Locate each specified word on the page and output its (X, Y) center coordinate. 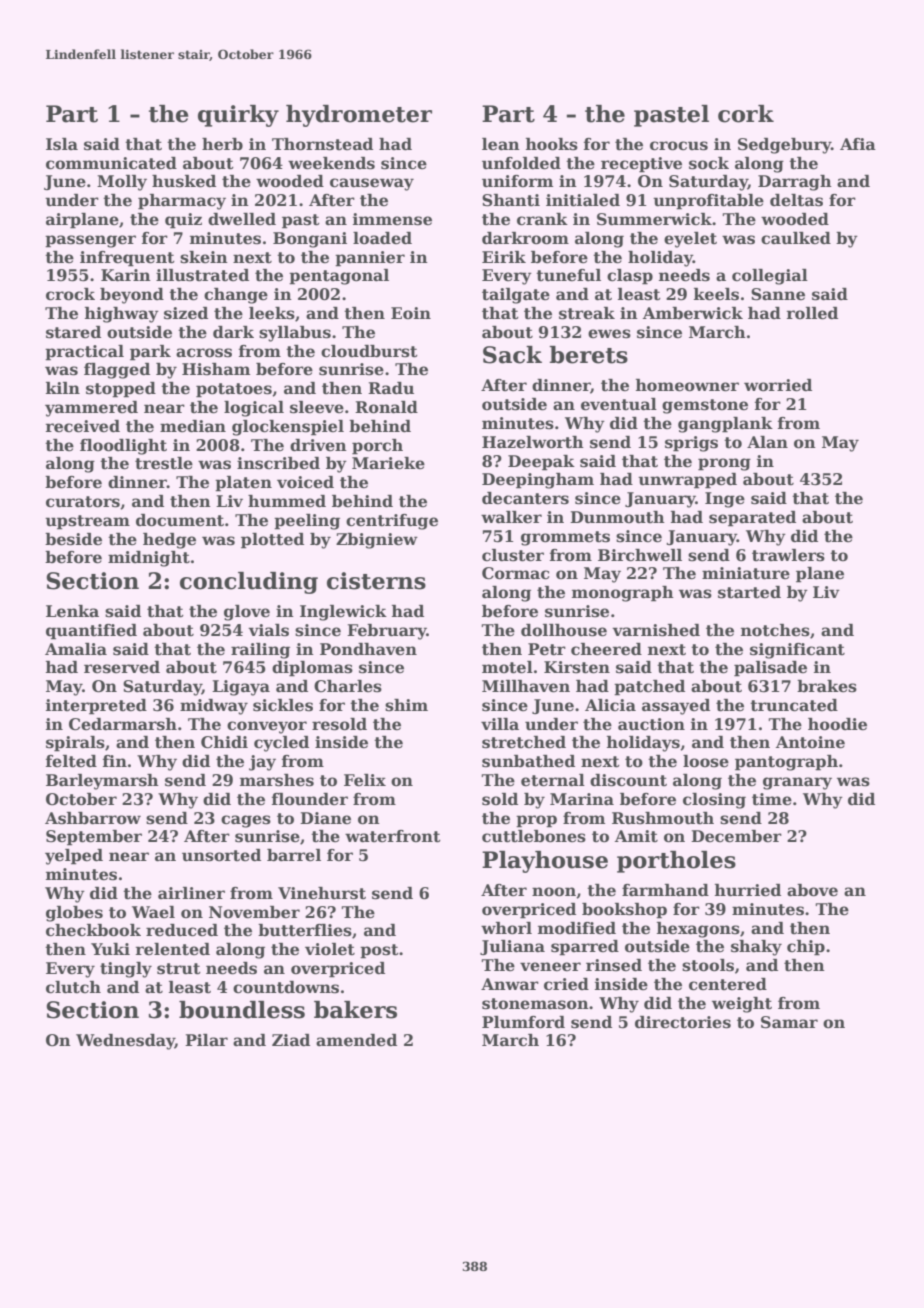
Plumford (523, 1022)
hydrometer (359, 116)
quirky (238, 116)
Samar (789, 1022)
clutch (73, 987)
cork (746, 114)
